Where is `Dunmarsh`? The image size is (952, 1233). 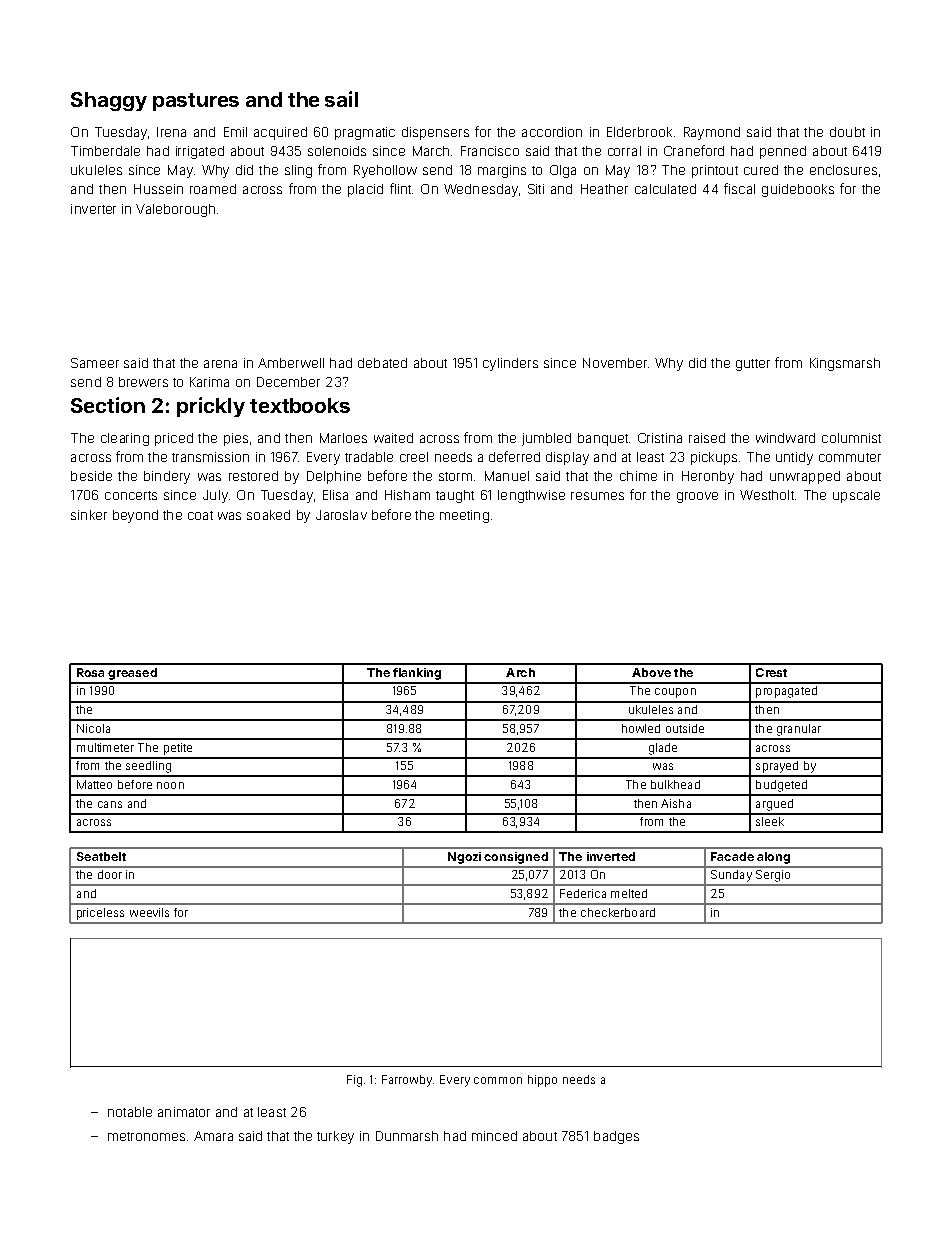
Dunmarsh is located at coordinates (407, 1136).
